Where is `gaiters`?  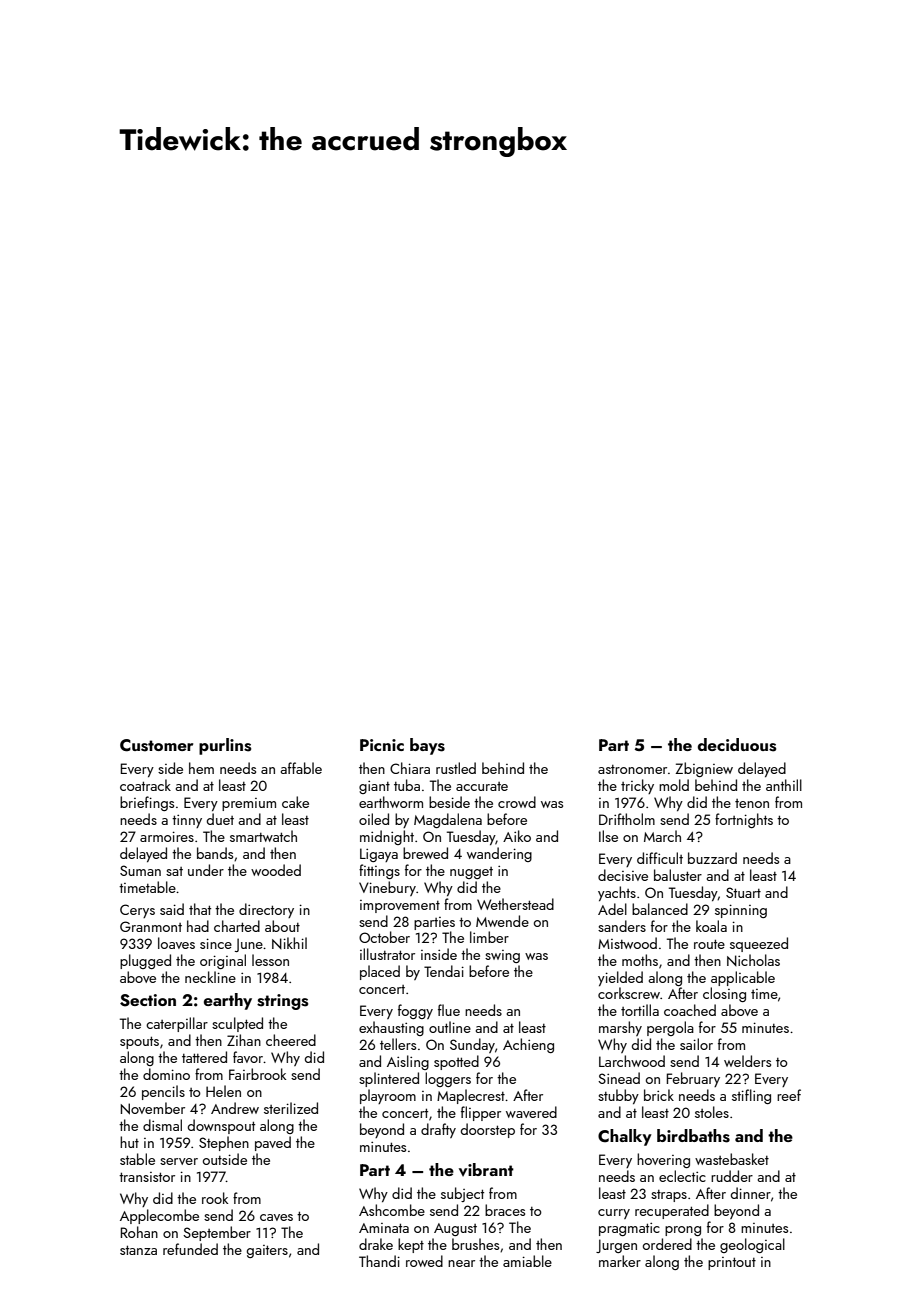
gaiters is located at coordinates (267, 1251).
